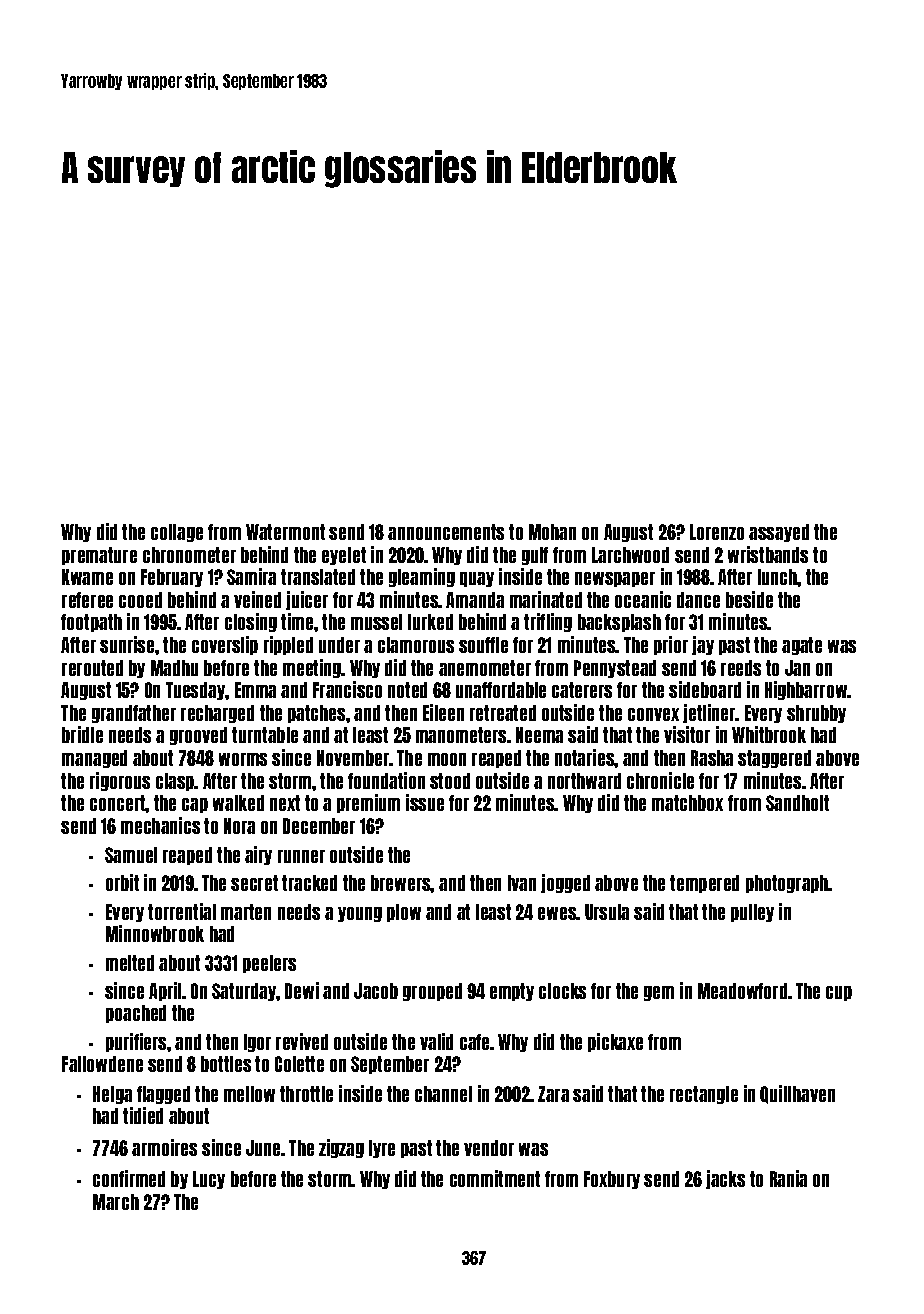 Image resolution: width=924 pixels, height=1314 pixels. Describe the element at coordinates (131, 855) in the screenshot. I see `Samuel` at that location.
